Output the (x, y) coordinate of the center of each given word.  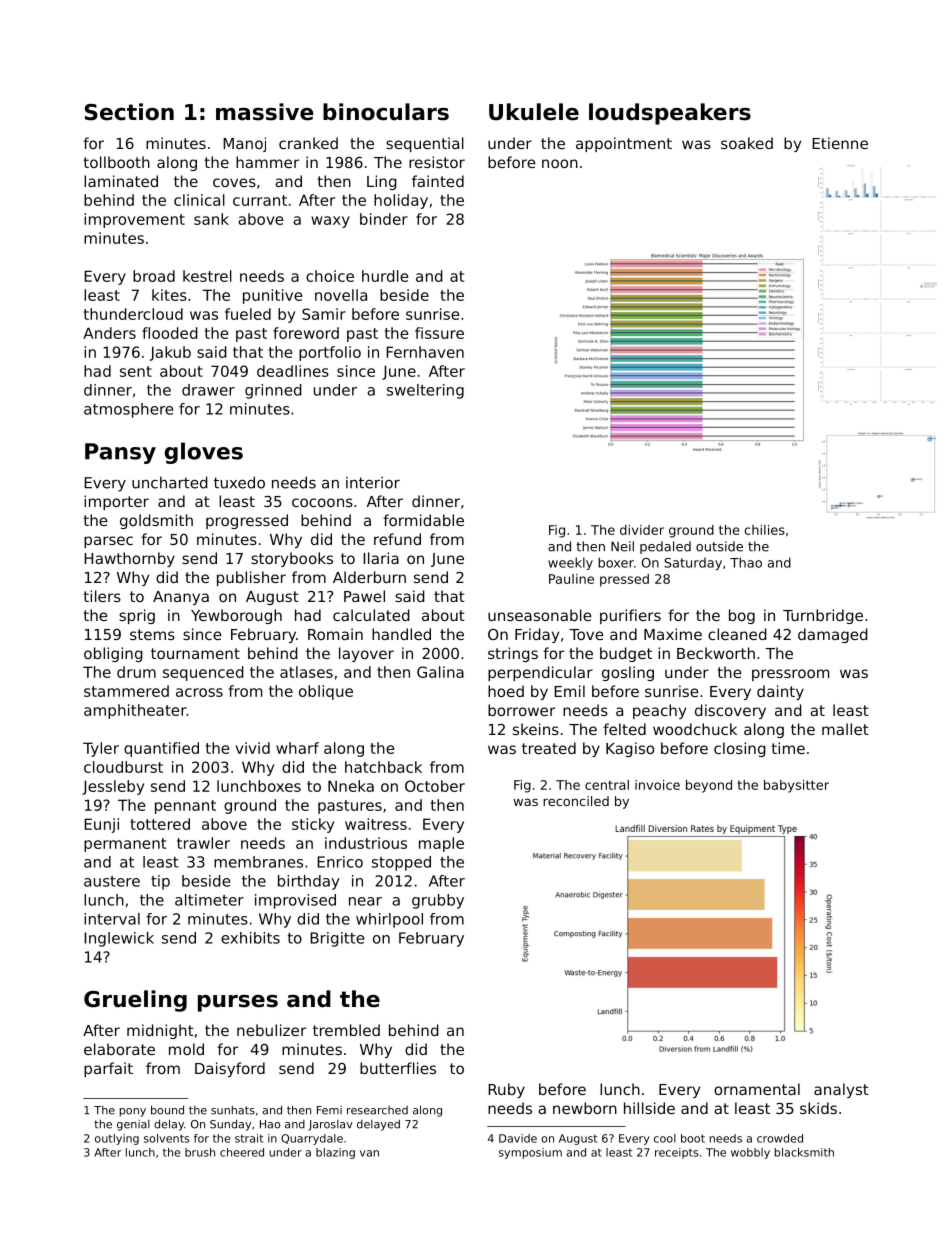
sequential (425, 144)
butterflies (398, 1068)
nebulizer (271, 1030)
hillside (649, 1108)
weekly (570, 563)
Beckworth (716, 653)
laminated (121, 181)
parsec (108, 542)
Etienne (840, 143)
